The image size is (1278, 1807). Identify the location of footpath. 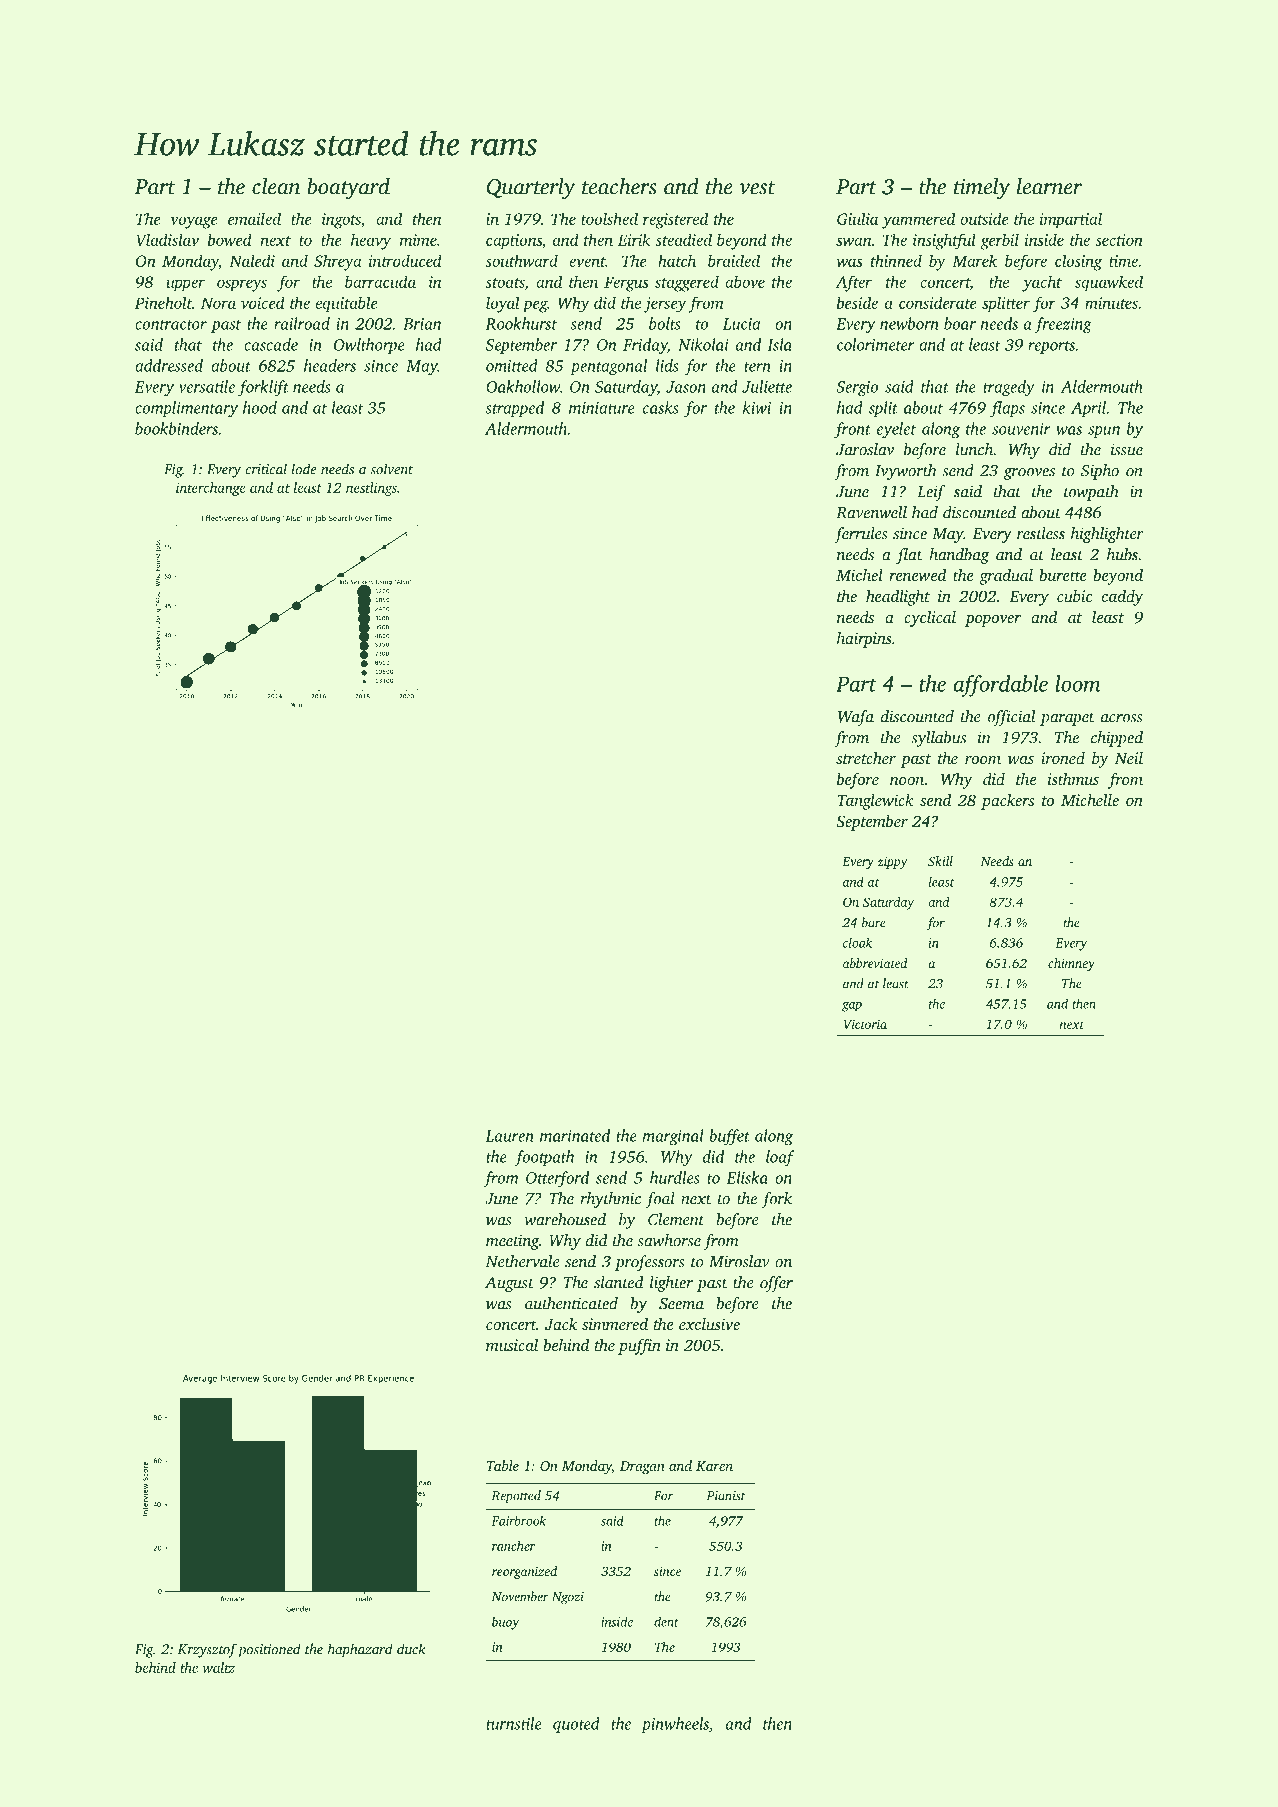
(544, 1158).
